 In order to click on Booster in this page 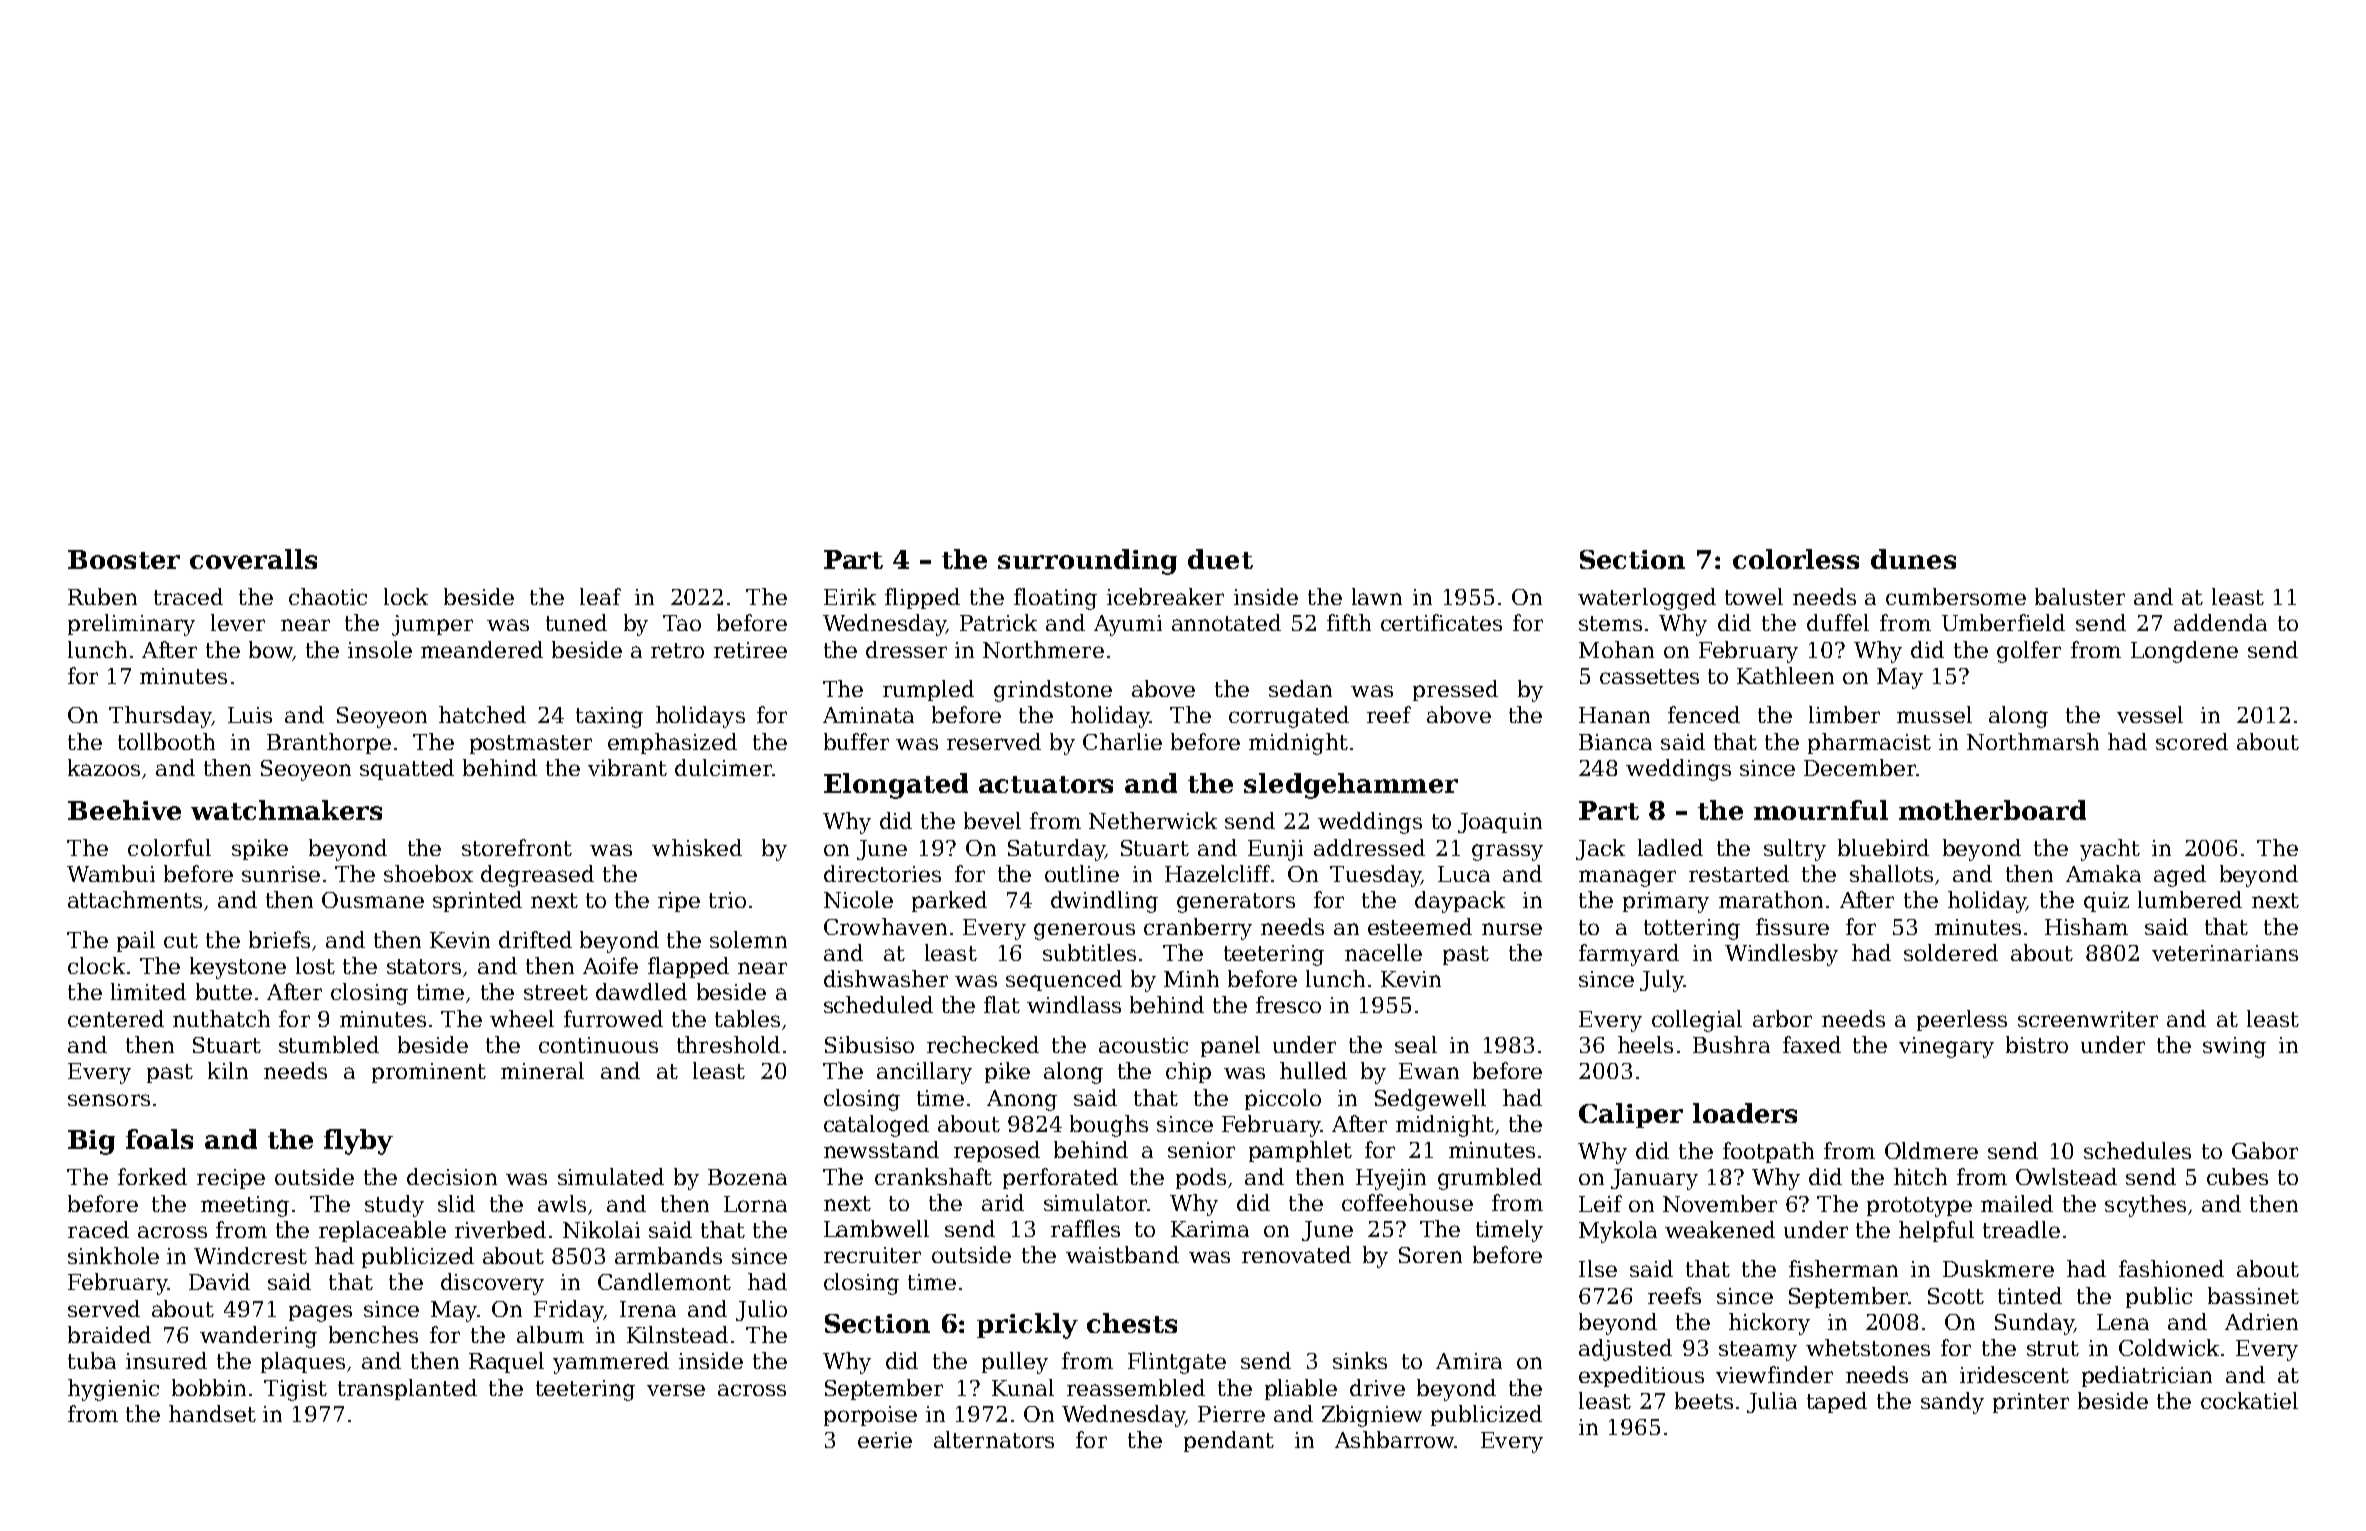, I will do `click(124, 559)`.
